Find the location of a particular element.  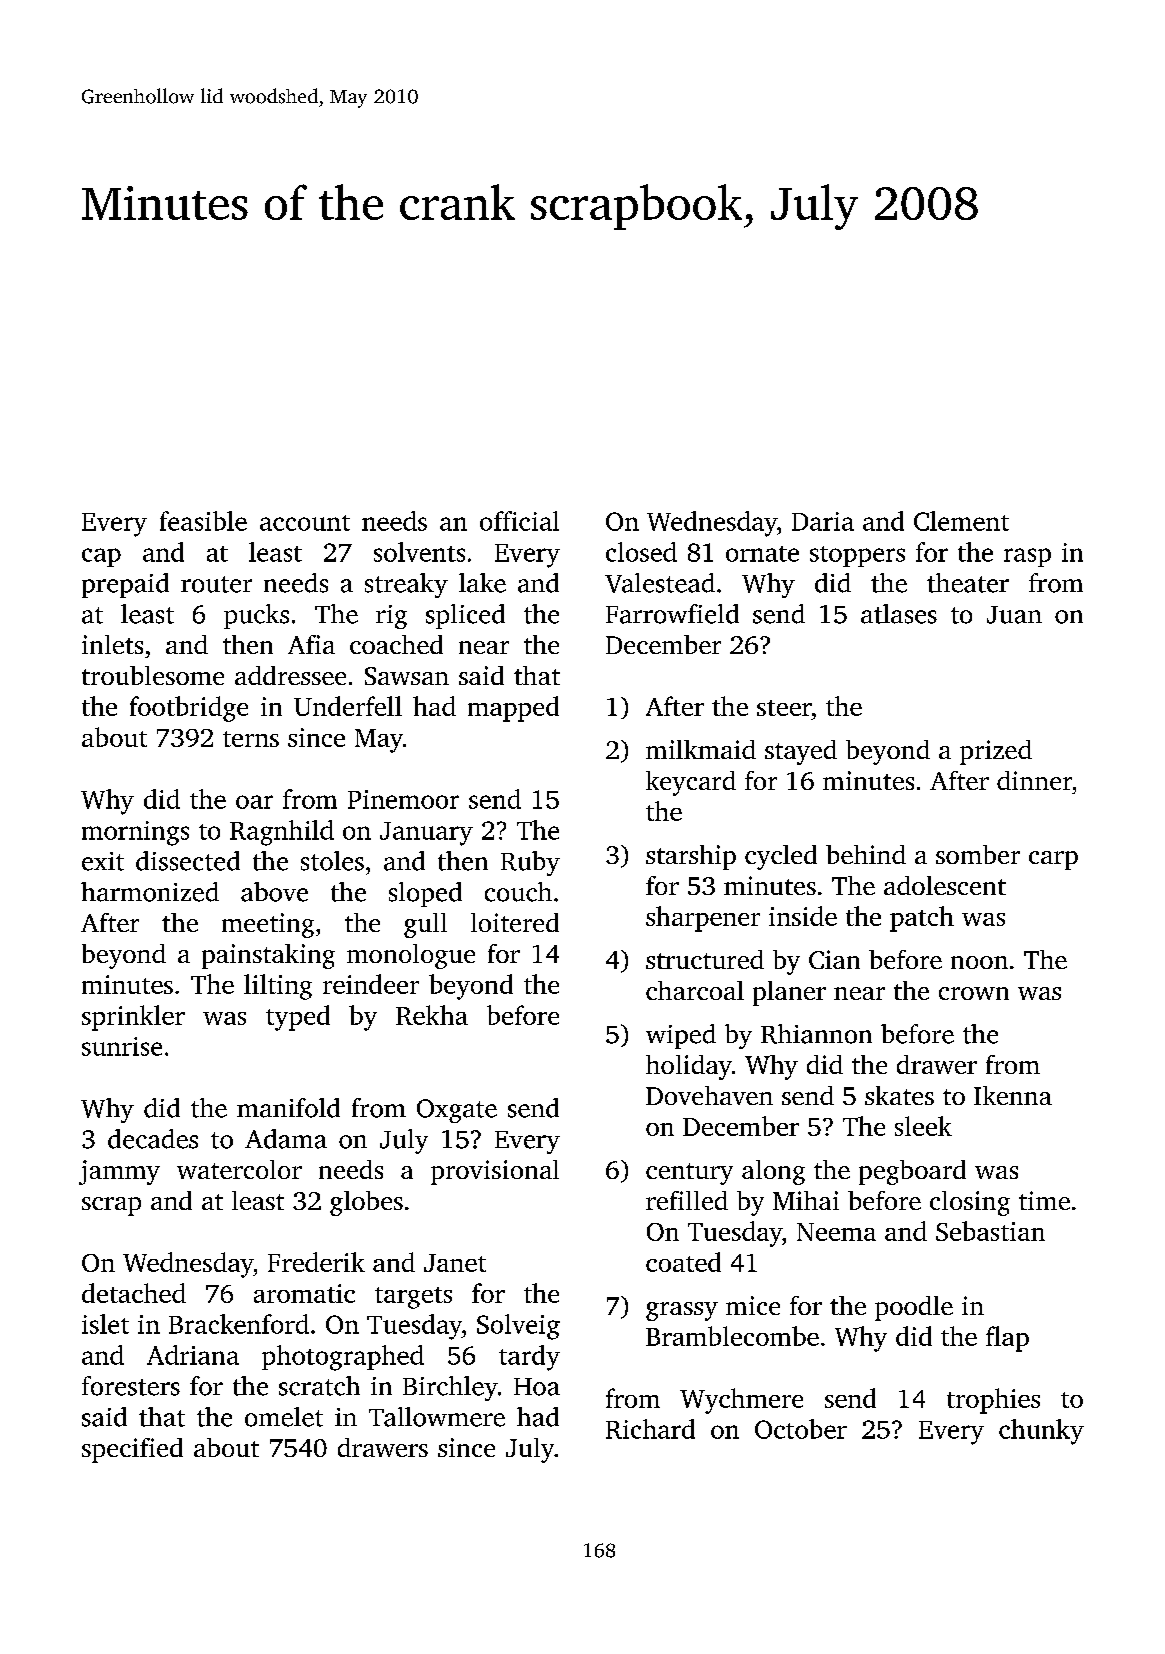

cap is located at coordinates (101, 557).
